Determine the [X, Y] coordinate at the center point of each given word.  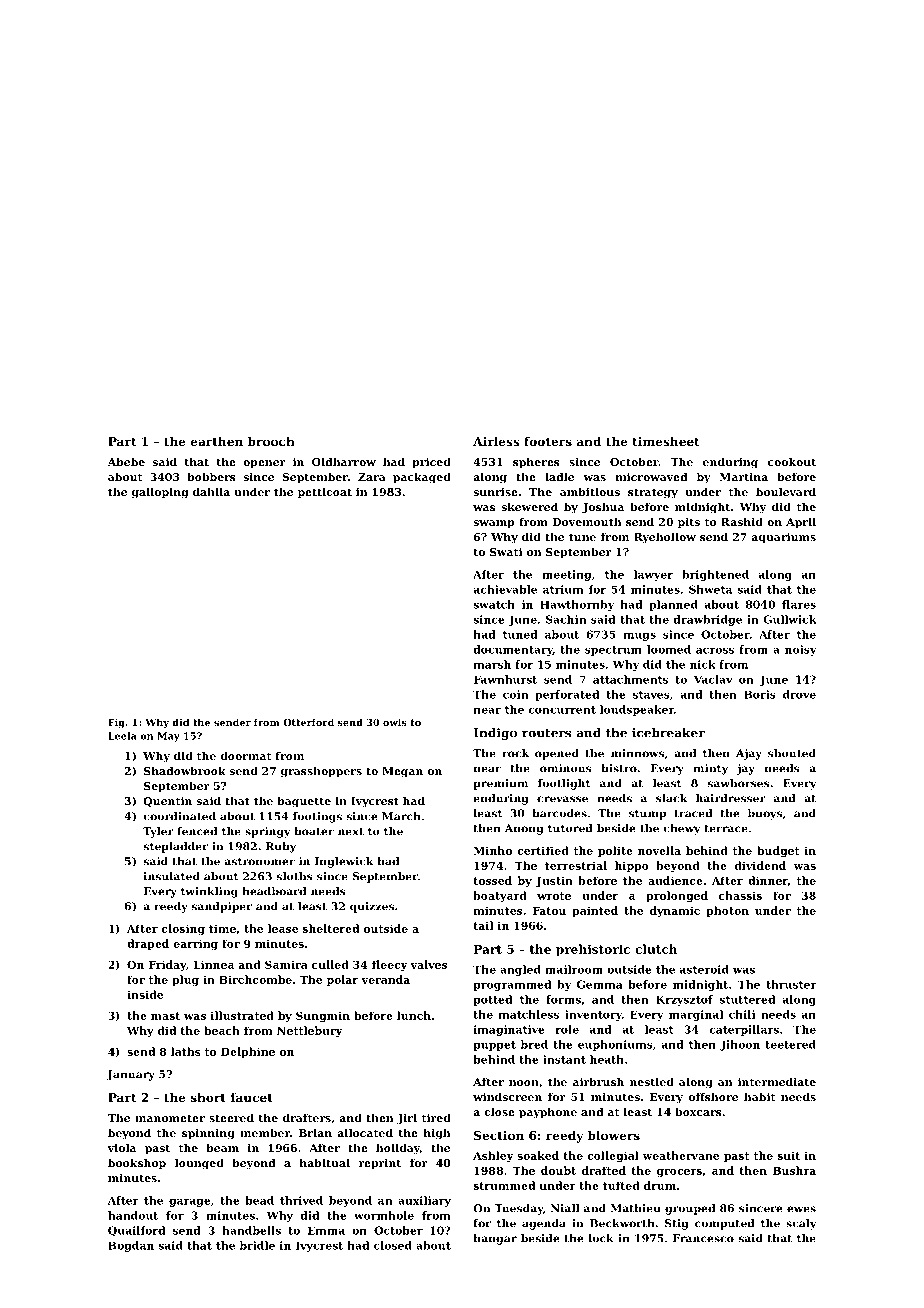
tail [483, 925]
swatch [494, 604]
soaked [538, 1155]
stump [647, 815]
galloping [160, 493]
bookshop [137, 1164]
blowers [614, 1135]
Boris [760, 694]
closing [183, 929]
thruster [791, 984]
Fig [116, 723]
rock [515, 753]
